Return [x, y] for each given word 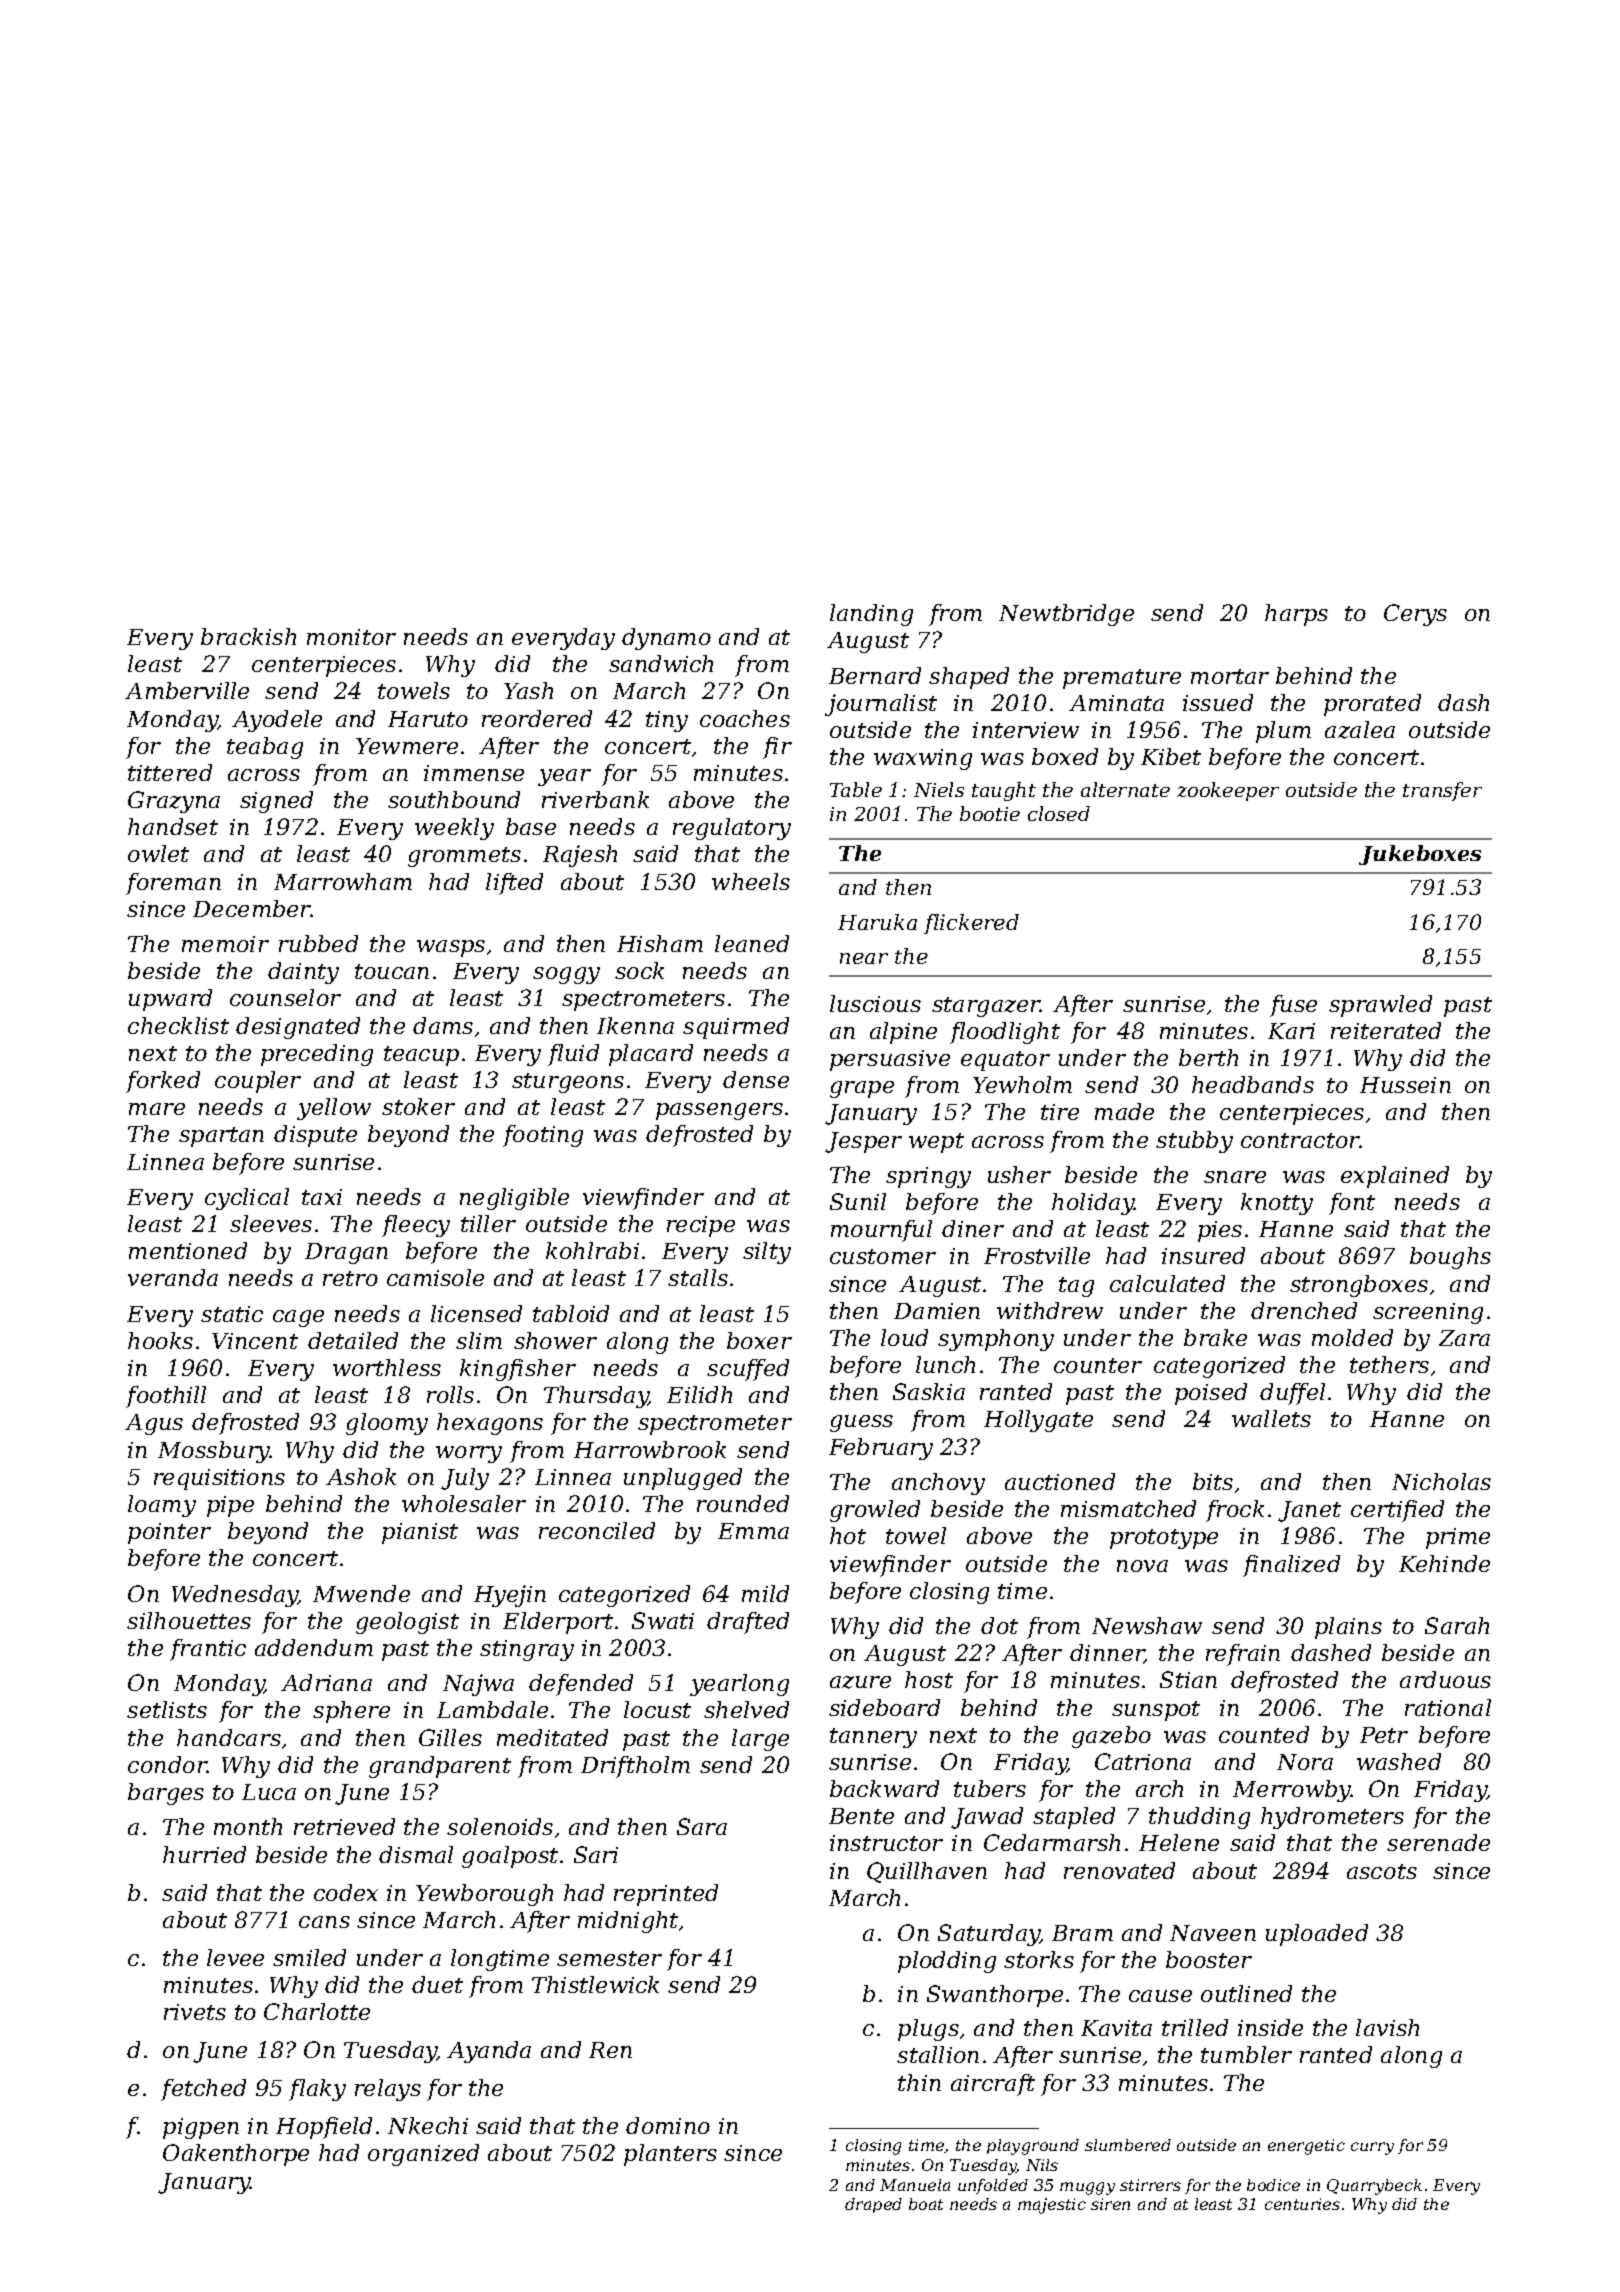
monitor [351, 637]
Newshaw [1147, 1625]
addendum [314, 1647]
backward [884, 1788]
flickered [971, 924]
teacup [421, 1056]
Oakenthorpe [236, 2155]
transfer [1442, 791]
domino [668, 2125]
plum [1283, 732]
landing [871, 615]
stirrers [1150, 2185]
